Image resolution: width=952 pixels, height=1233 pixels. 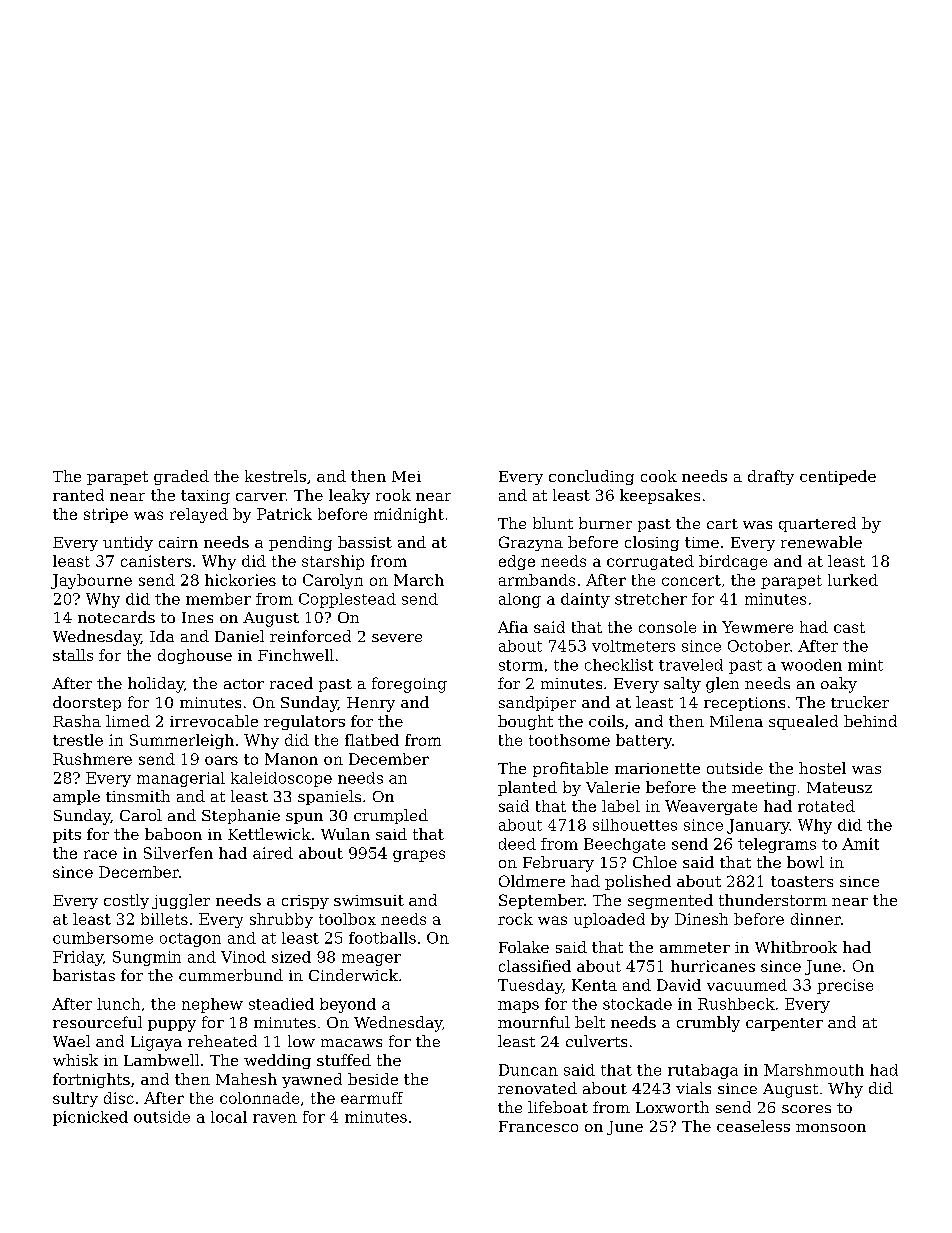 What do you see at coordinates (860, 844) in the screenshot?
I see `Amit` at bounding box center [860, 844].
